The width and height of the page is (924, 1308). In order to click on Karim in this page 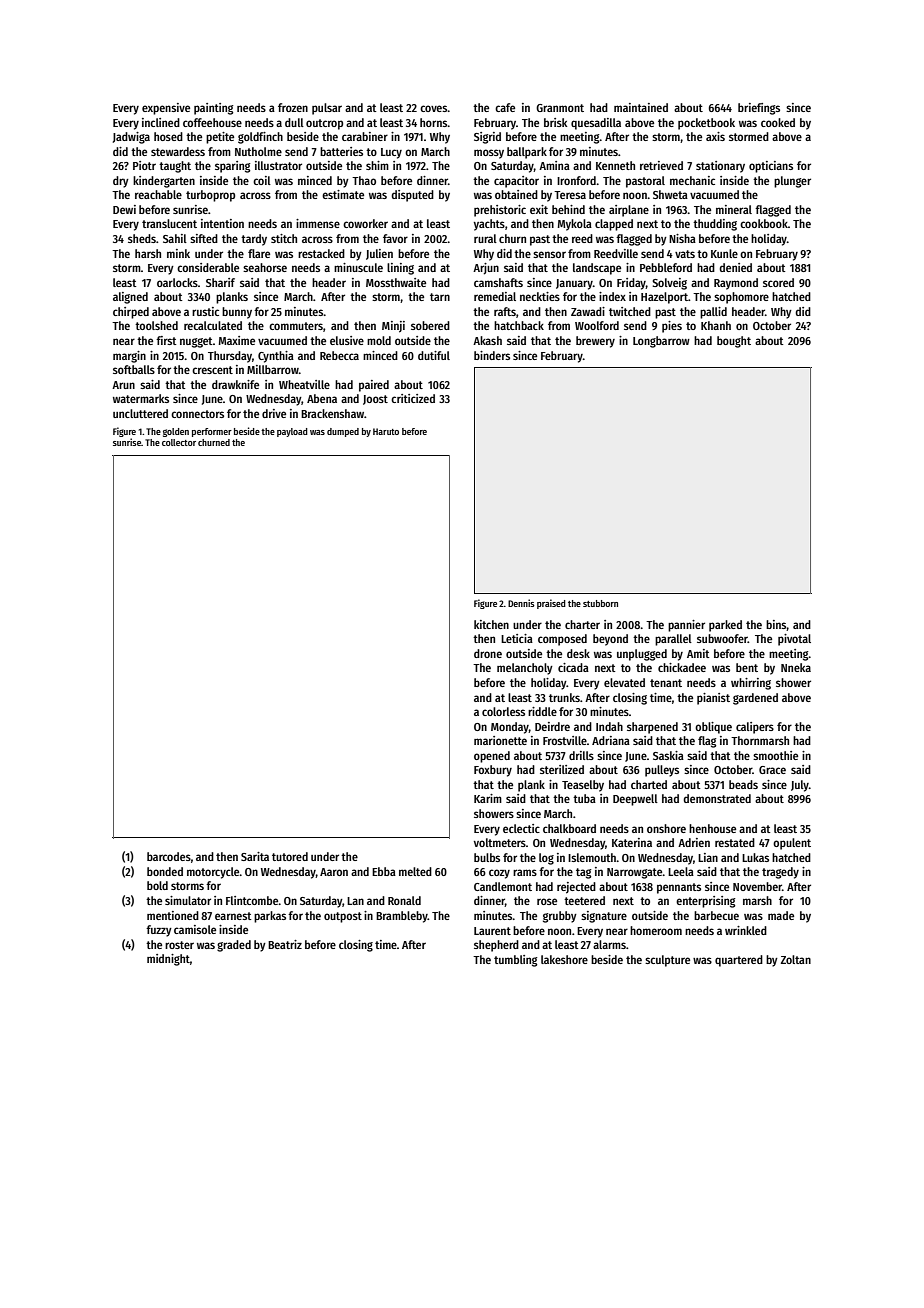, I will do `click(488, 798)`.
